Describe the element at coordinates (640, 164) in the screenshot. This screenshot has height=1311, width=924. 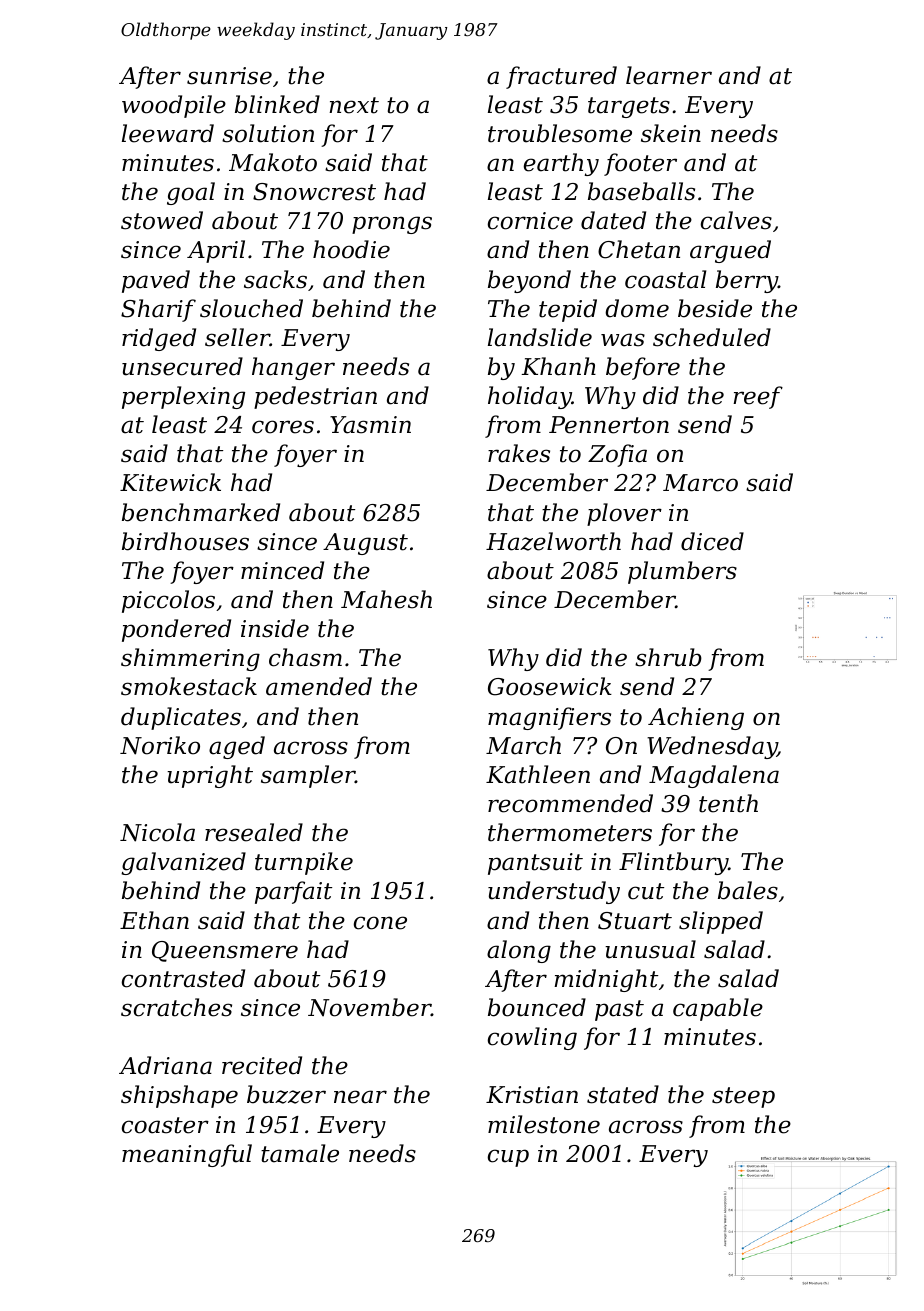
I see `footer` at that location.
